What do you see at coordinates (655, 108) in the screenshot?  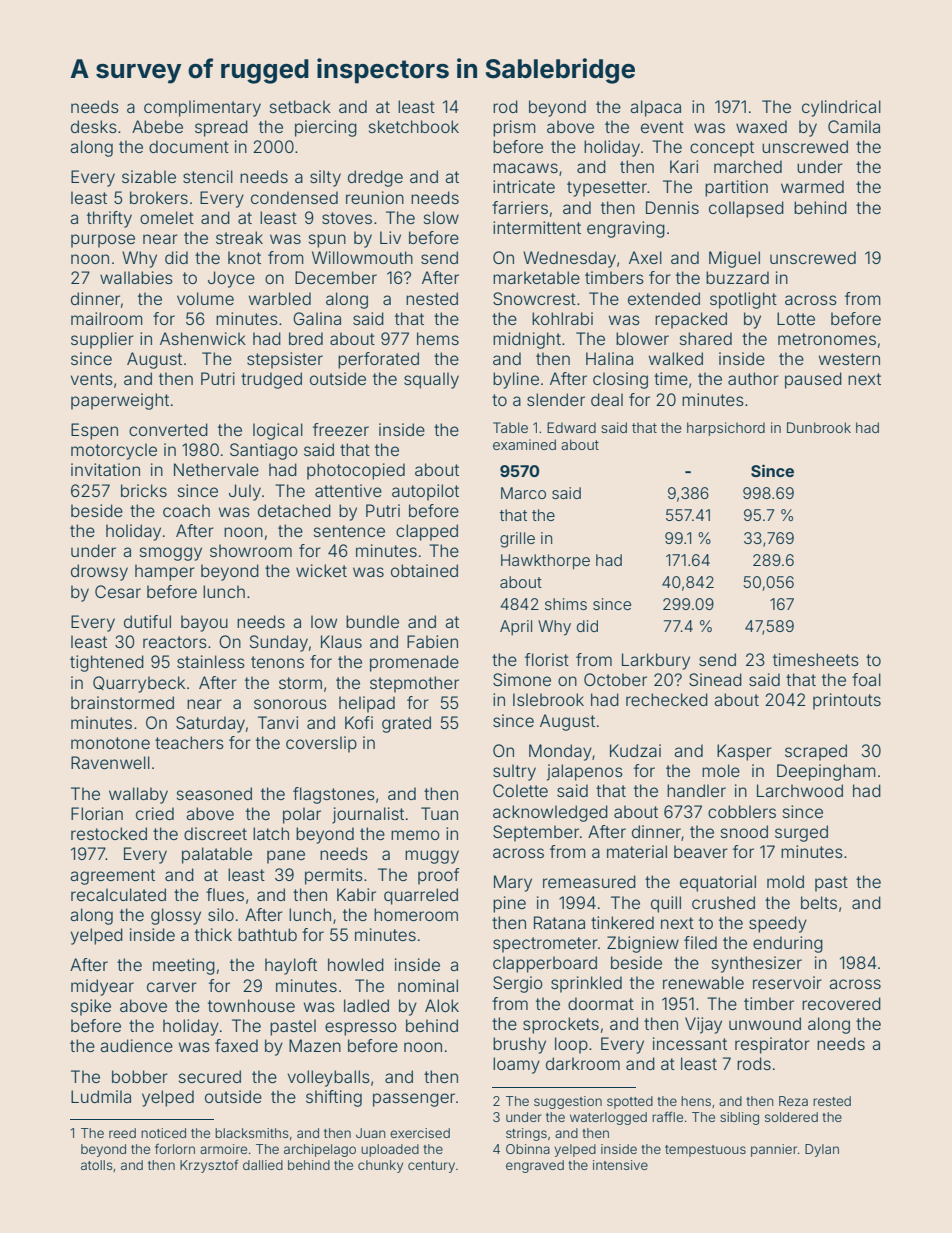 I see `alpaca` at bounding box center [655, 108].
